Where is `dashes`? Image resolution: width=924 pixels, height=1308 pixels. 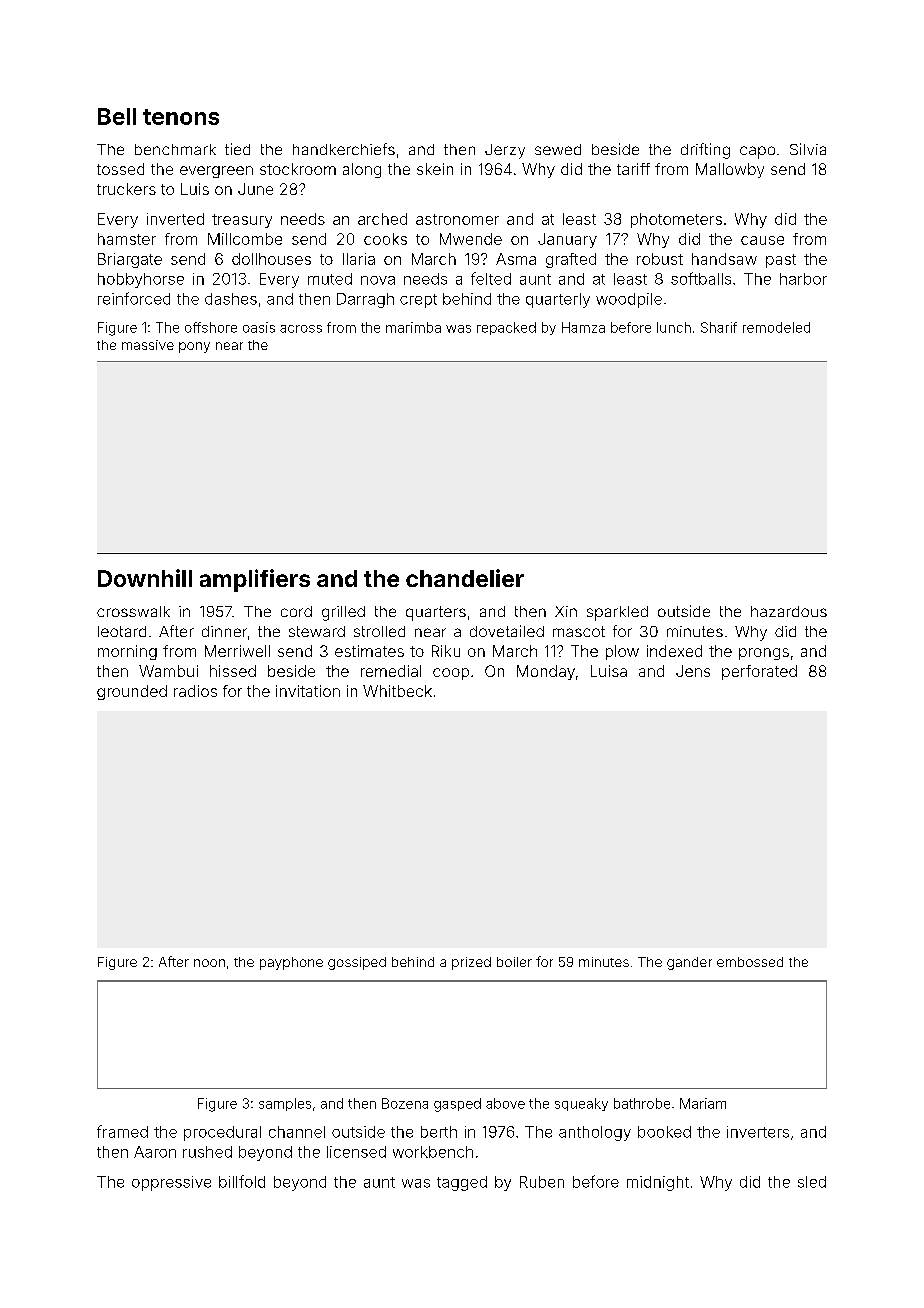 dashes is located at coordinates (231, 299).
